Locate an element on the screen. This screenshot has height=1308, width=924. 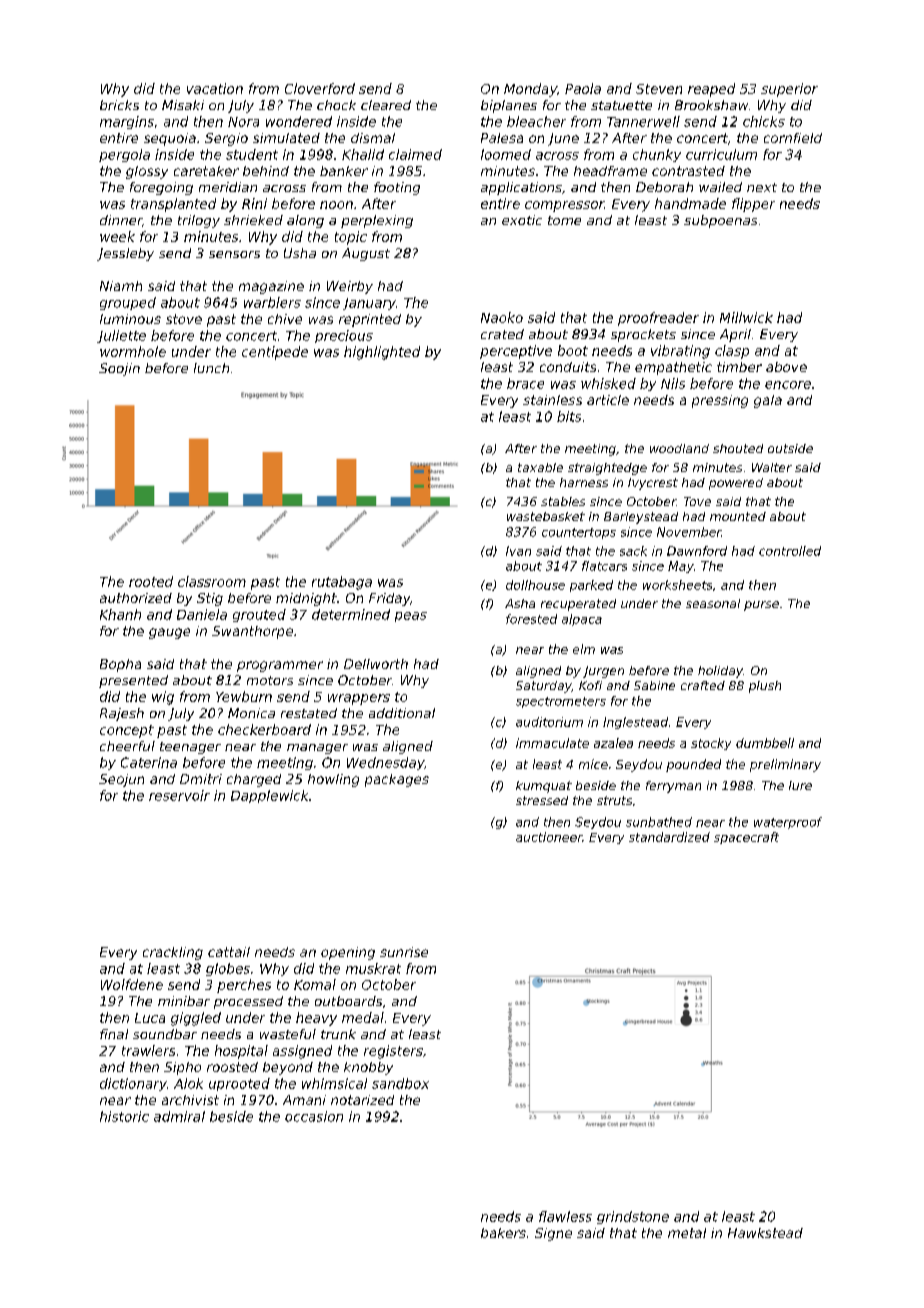
waterproof is located at coordinates (788, 823).
